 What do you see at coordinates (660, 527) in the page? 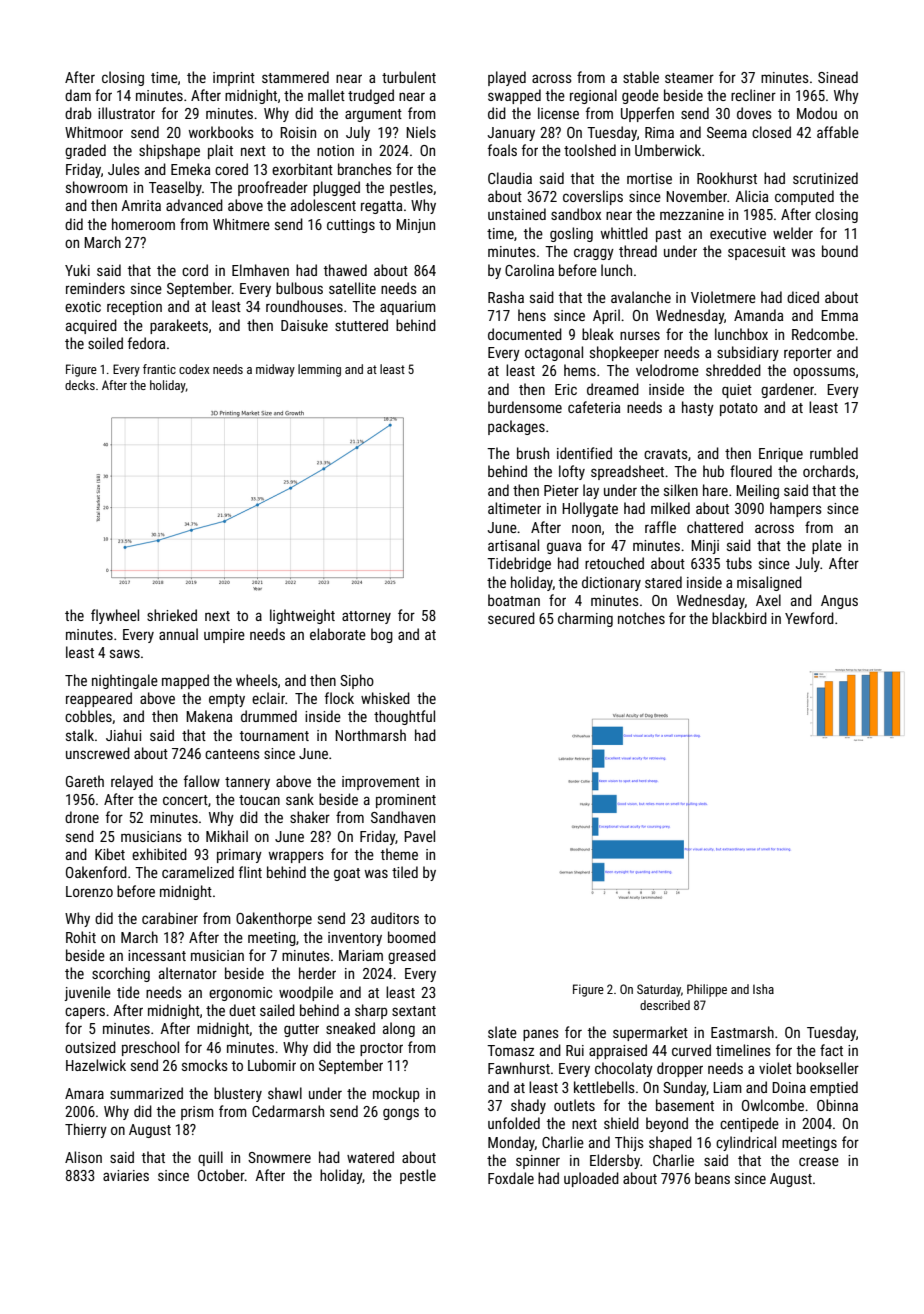
I see `raffle` at bounding box center [660, 527].
